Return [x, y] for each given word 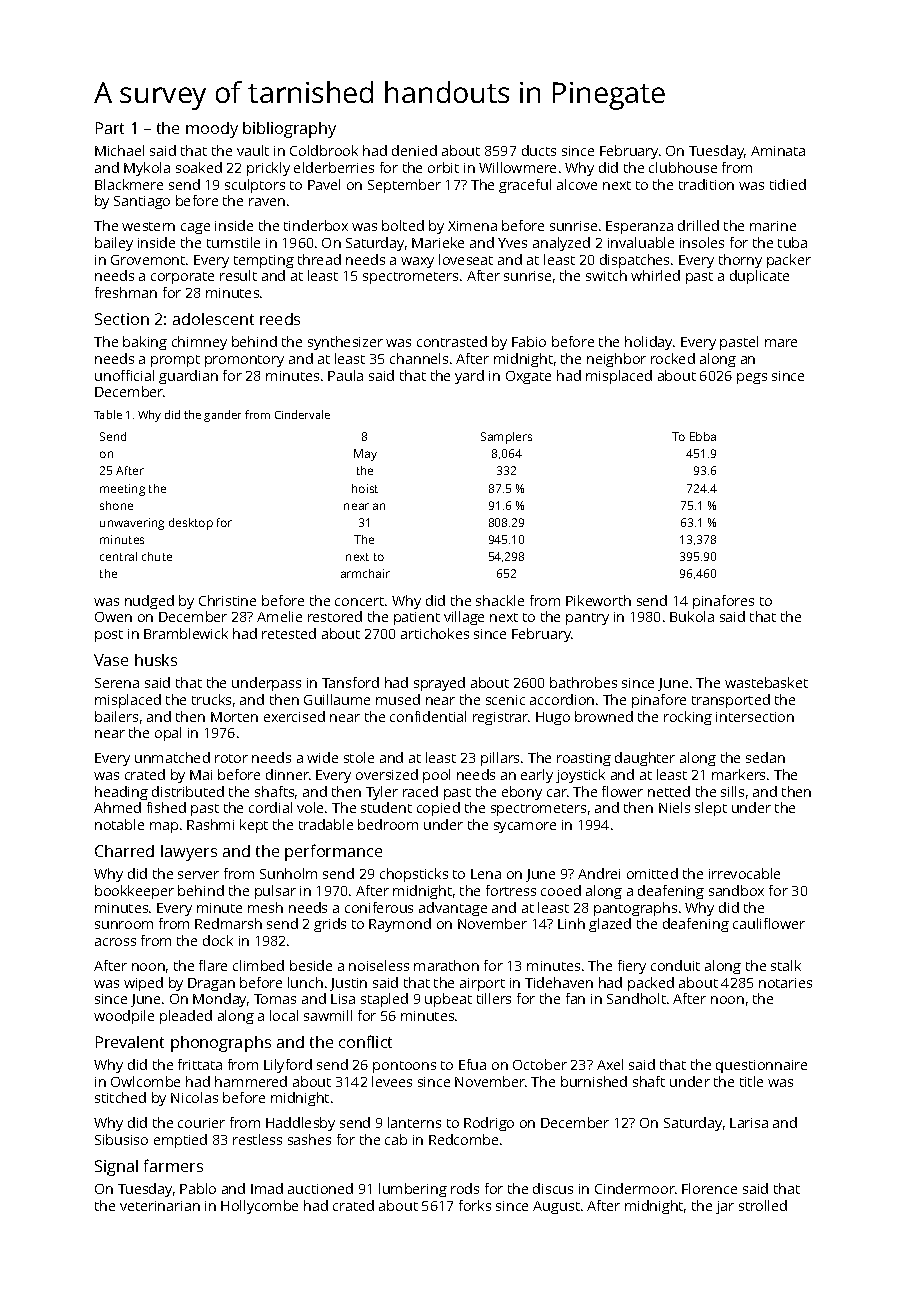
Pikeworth [598, 600]
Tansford [350, 682]
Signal [116, 1168]
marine [773, 226]
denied [414, 150]
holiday [648, 343]
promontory [244, 361]
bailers [116, 716]
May [365, 455]
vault [253, 150]
